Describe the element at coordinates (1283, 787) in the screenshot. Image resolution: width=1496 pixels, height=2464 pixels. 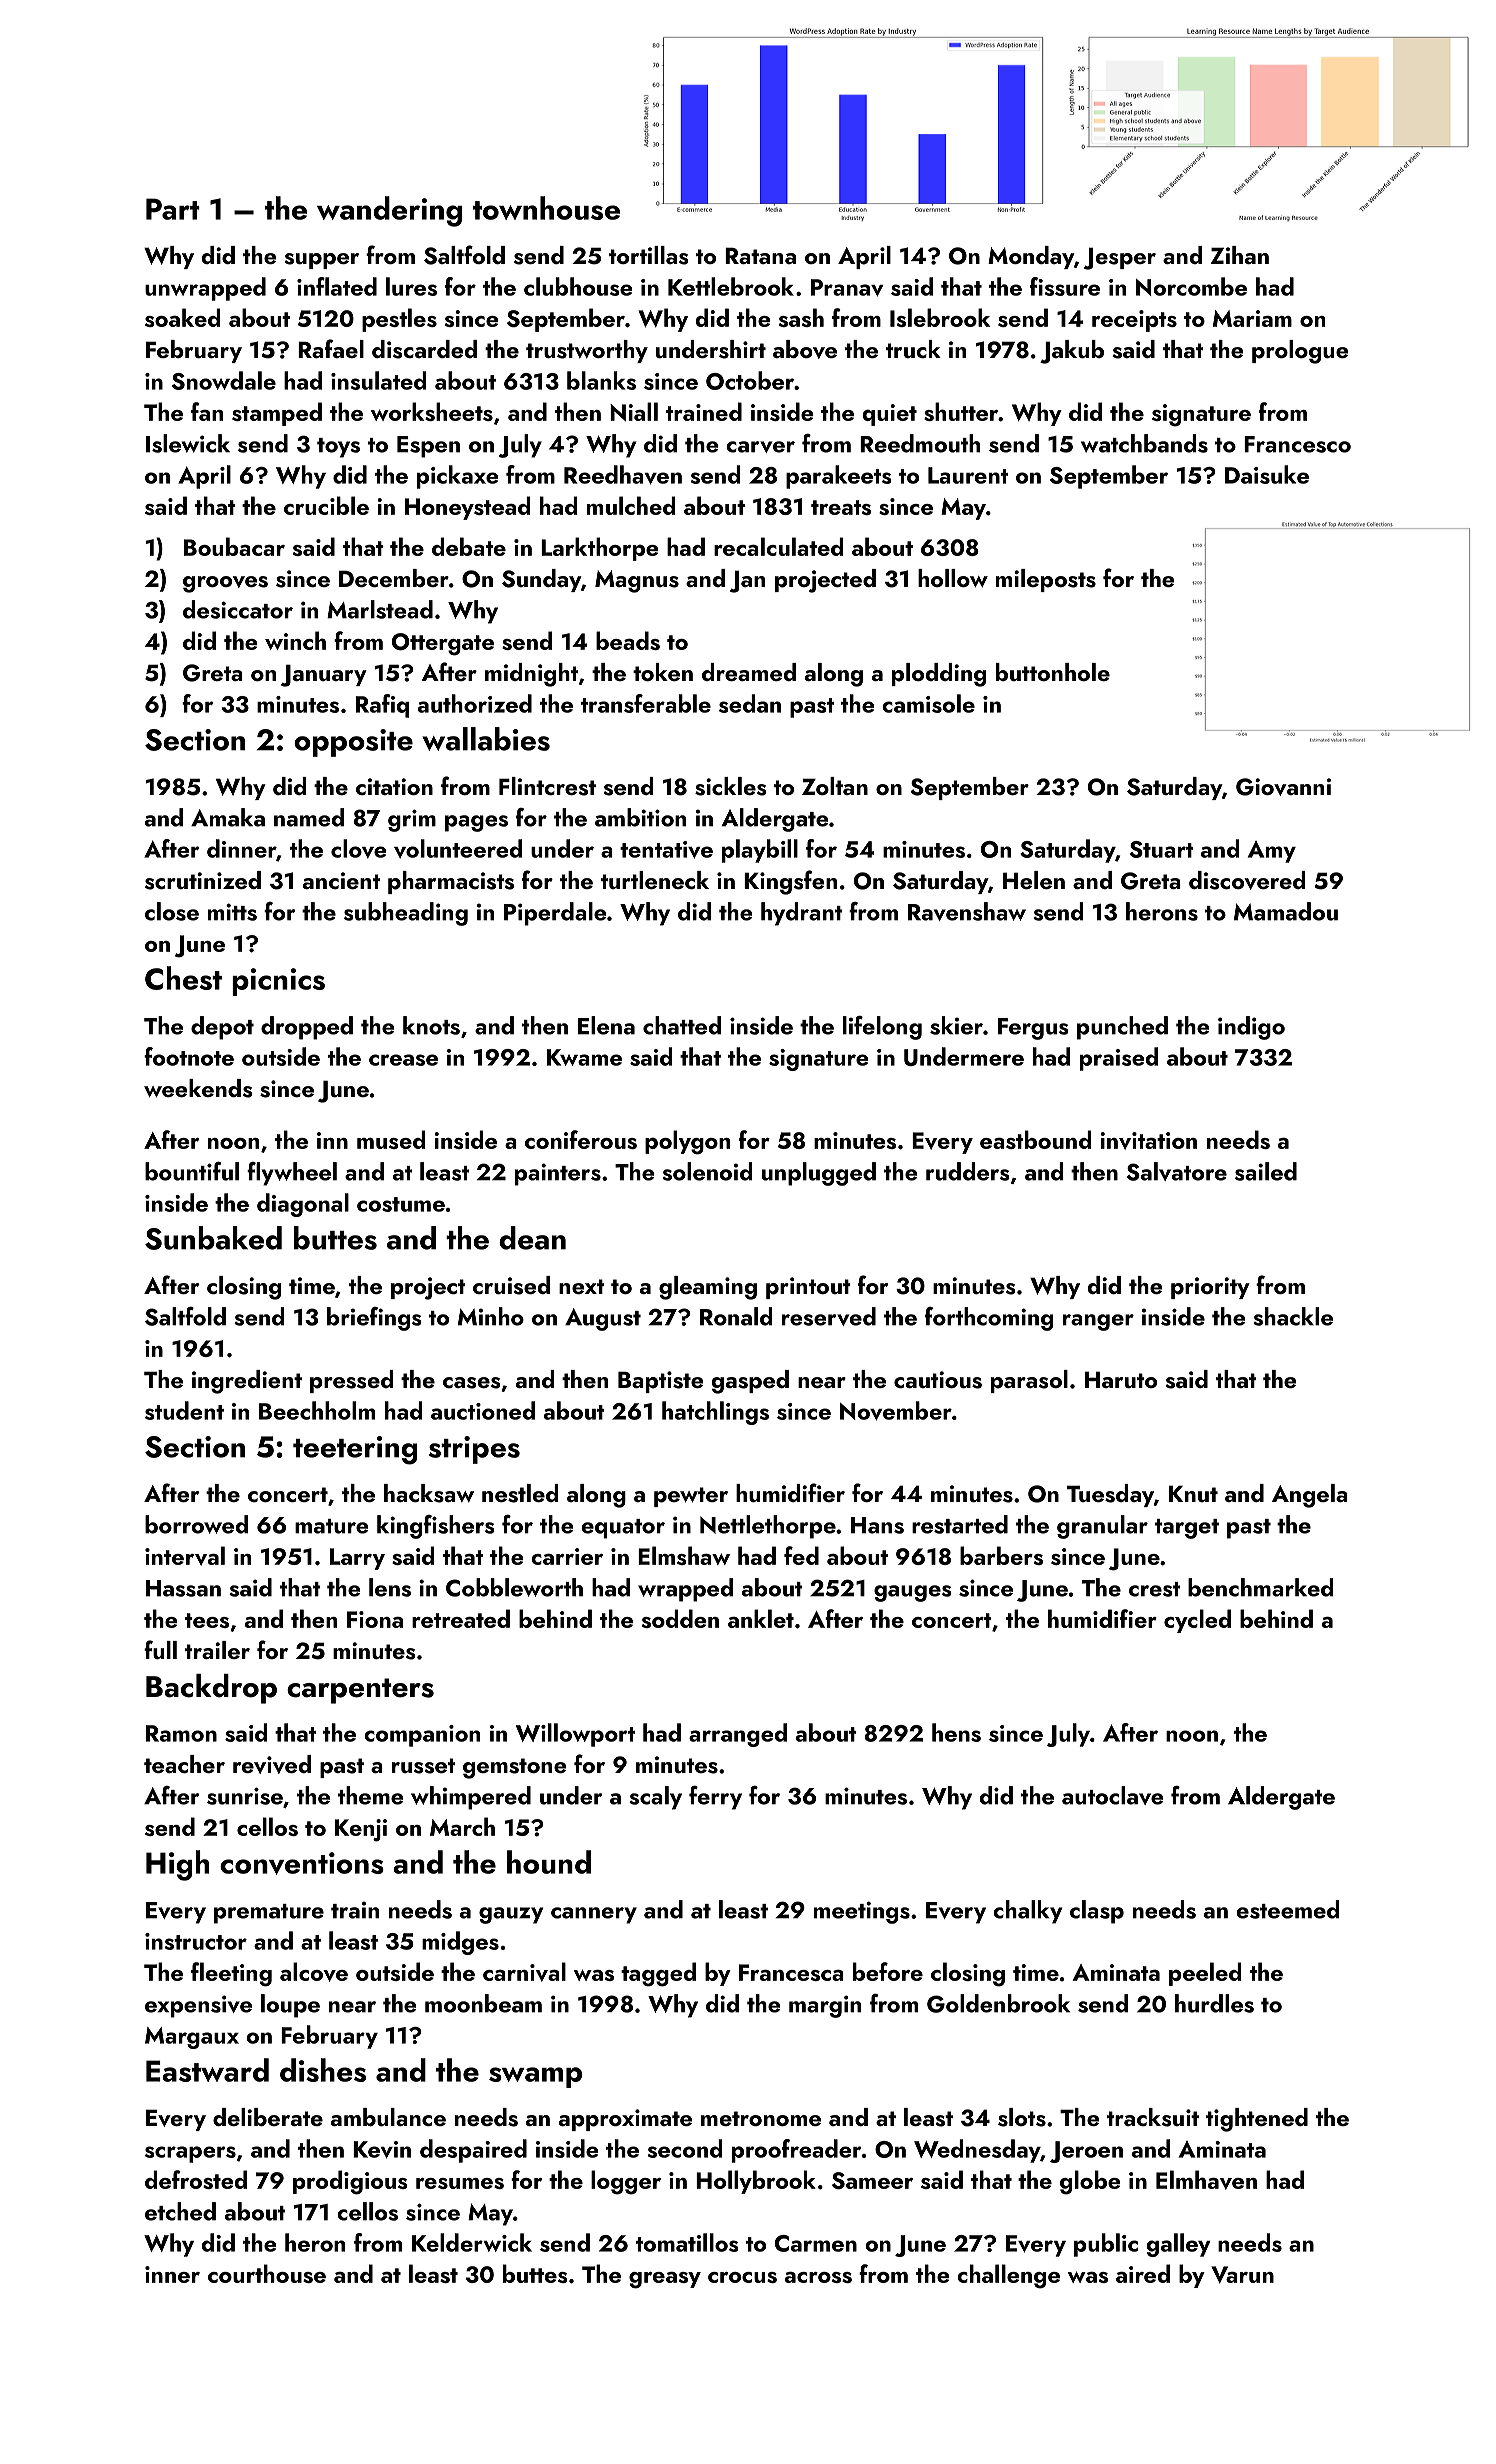
I see `Giovanni` at that location.
